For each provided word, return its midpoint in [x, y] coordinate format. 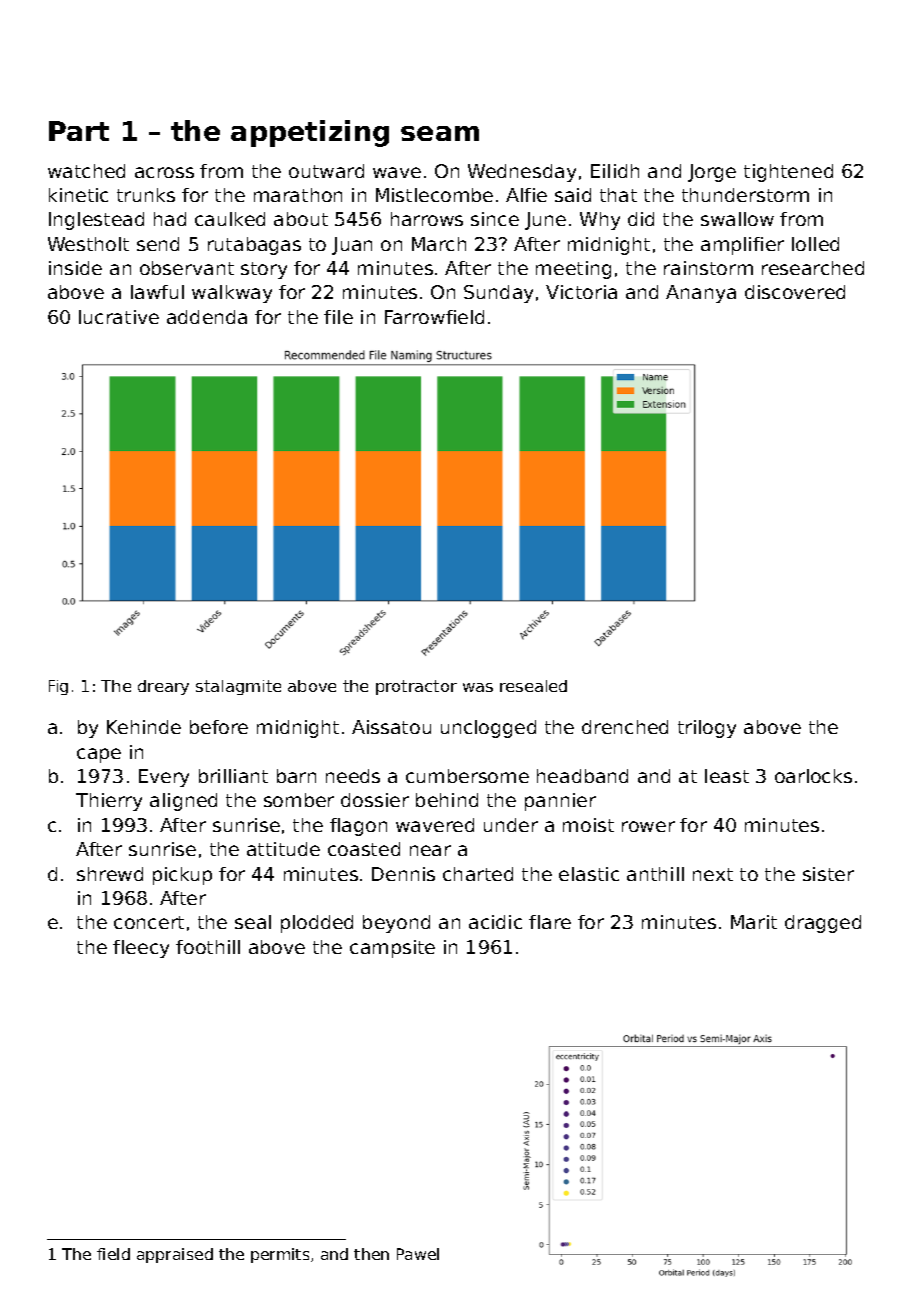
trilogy [707, 729]
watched [86, 171]
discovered [795, 292]
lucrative [119, 317]
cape [99, 755]
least [727, 776]
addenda [207, 317]
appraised [175, 1255]
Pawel [418, 1254]
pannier [560, 802]
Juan [352, 246]
